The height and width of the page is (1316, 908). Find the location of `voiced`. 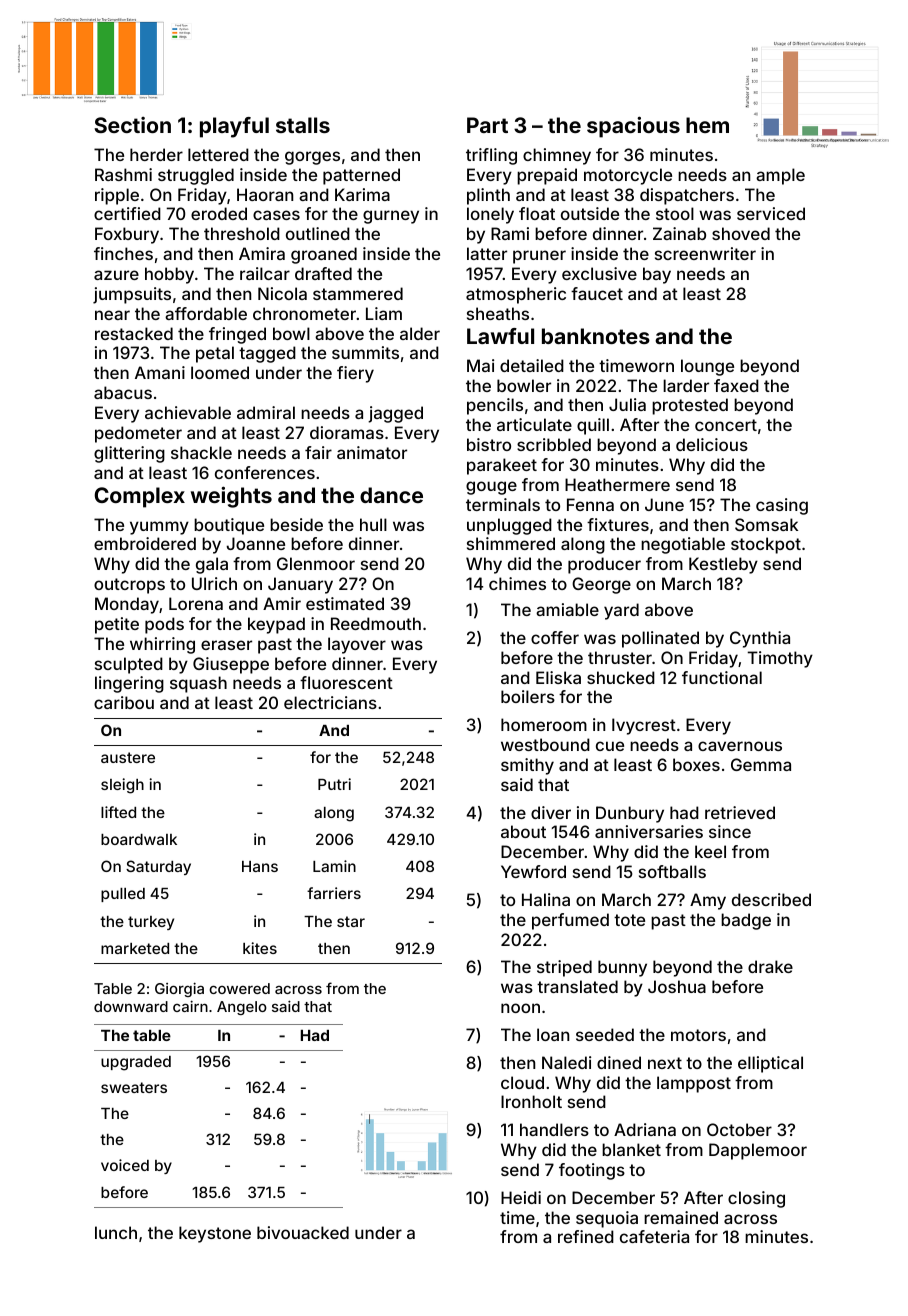

voiced is located at coordinates (125, 1165).
